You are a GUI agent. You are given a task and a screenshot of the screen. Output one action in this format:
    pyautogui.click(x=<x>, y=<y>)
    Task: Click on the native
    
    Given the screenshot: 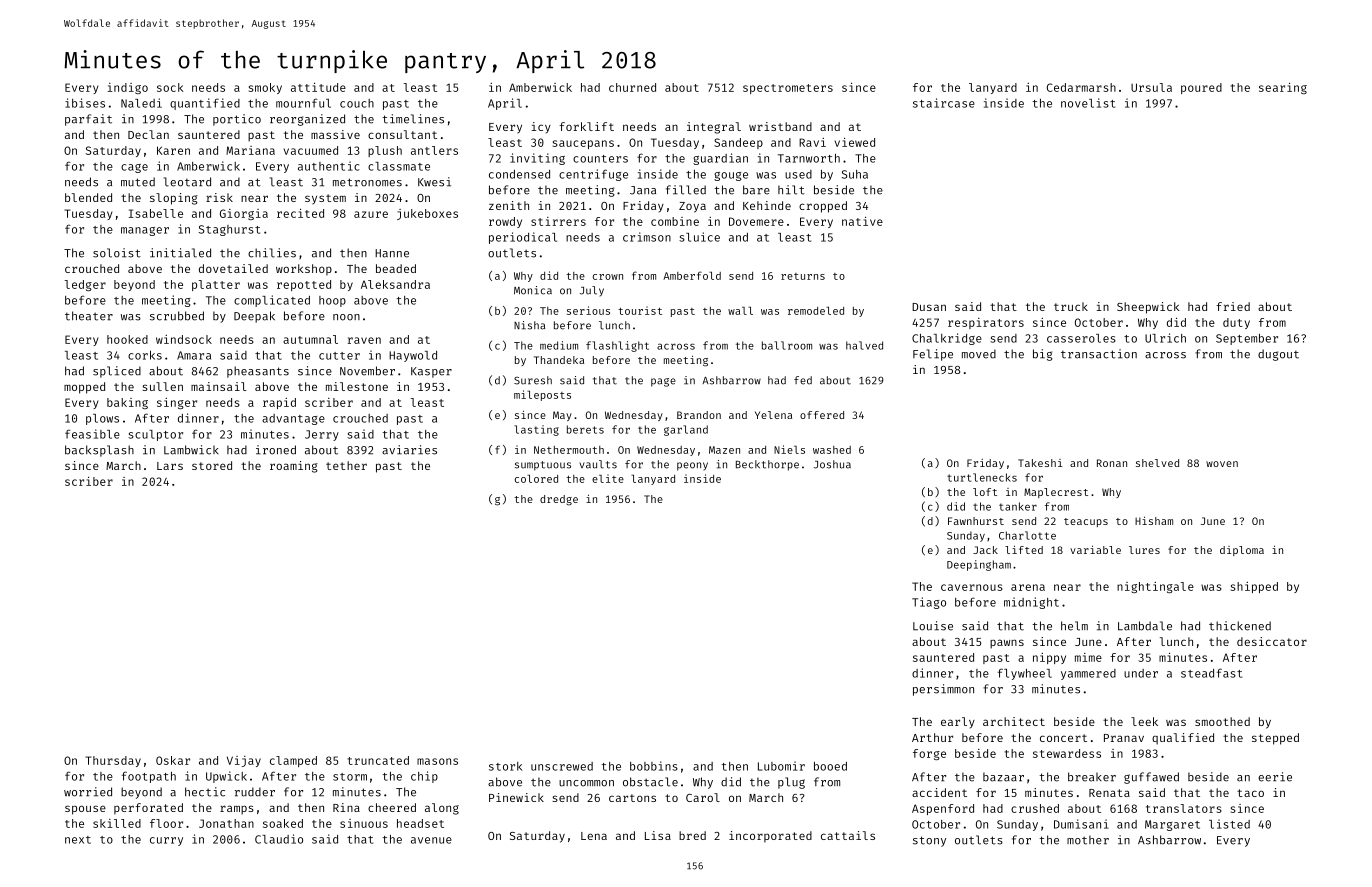 What is the action you would take?
    pyautogui.click(x=862, y=221)
